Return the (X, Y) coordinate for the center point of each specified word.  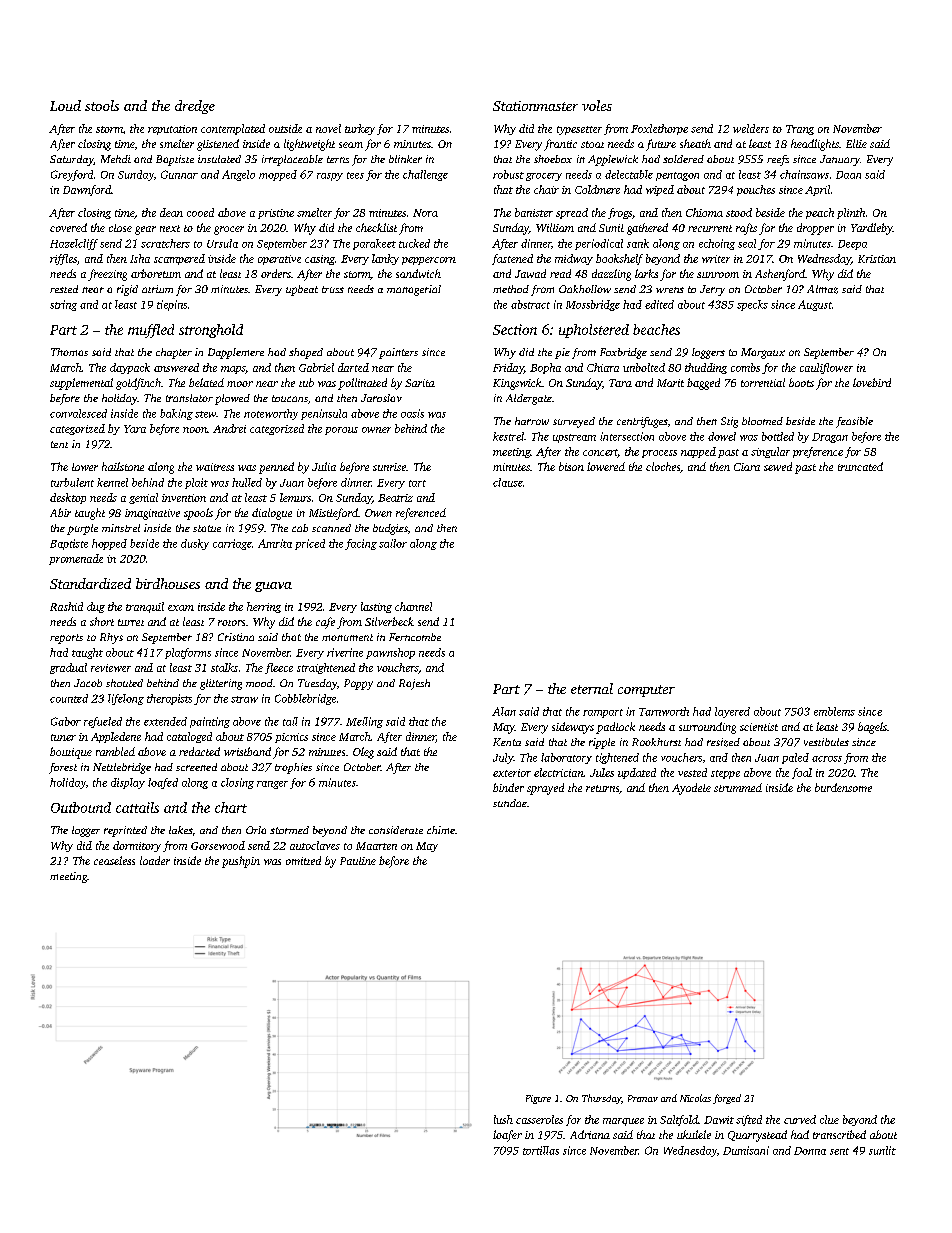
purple (82, 529)
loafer (507, 1136)
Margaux (763, 353)
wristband (247, 751)
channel (413, 606)
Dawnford (87, 190)
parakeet (374, 244)
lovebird (872, 382)
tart (417, 483)
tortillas (541, 1150)
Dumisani (746, 1150)
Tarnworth (664, 711)
